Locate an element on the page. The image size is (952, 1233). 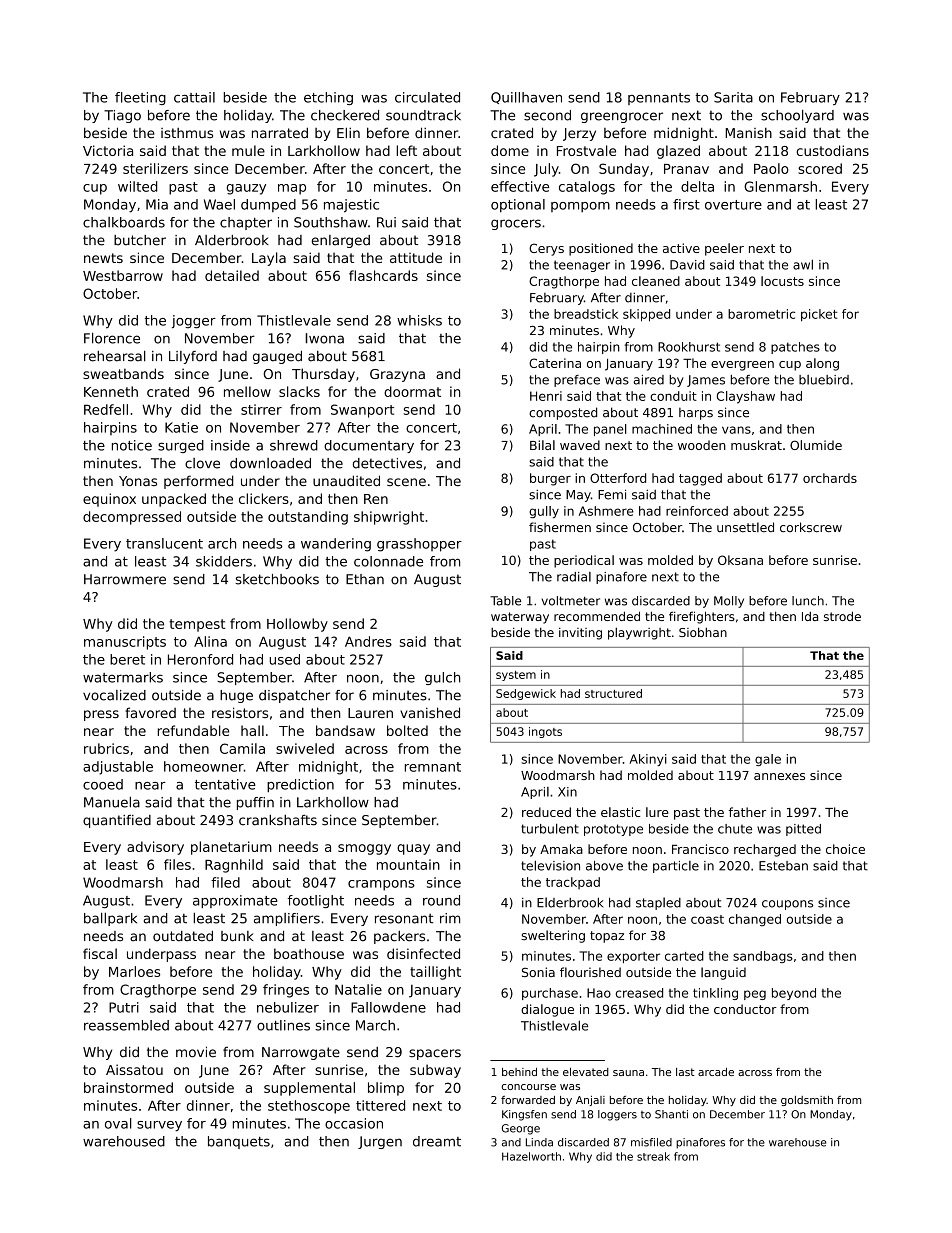
fleeting is located at coordinates (140, 98).
